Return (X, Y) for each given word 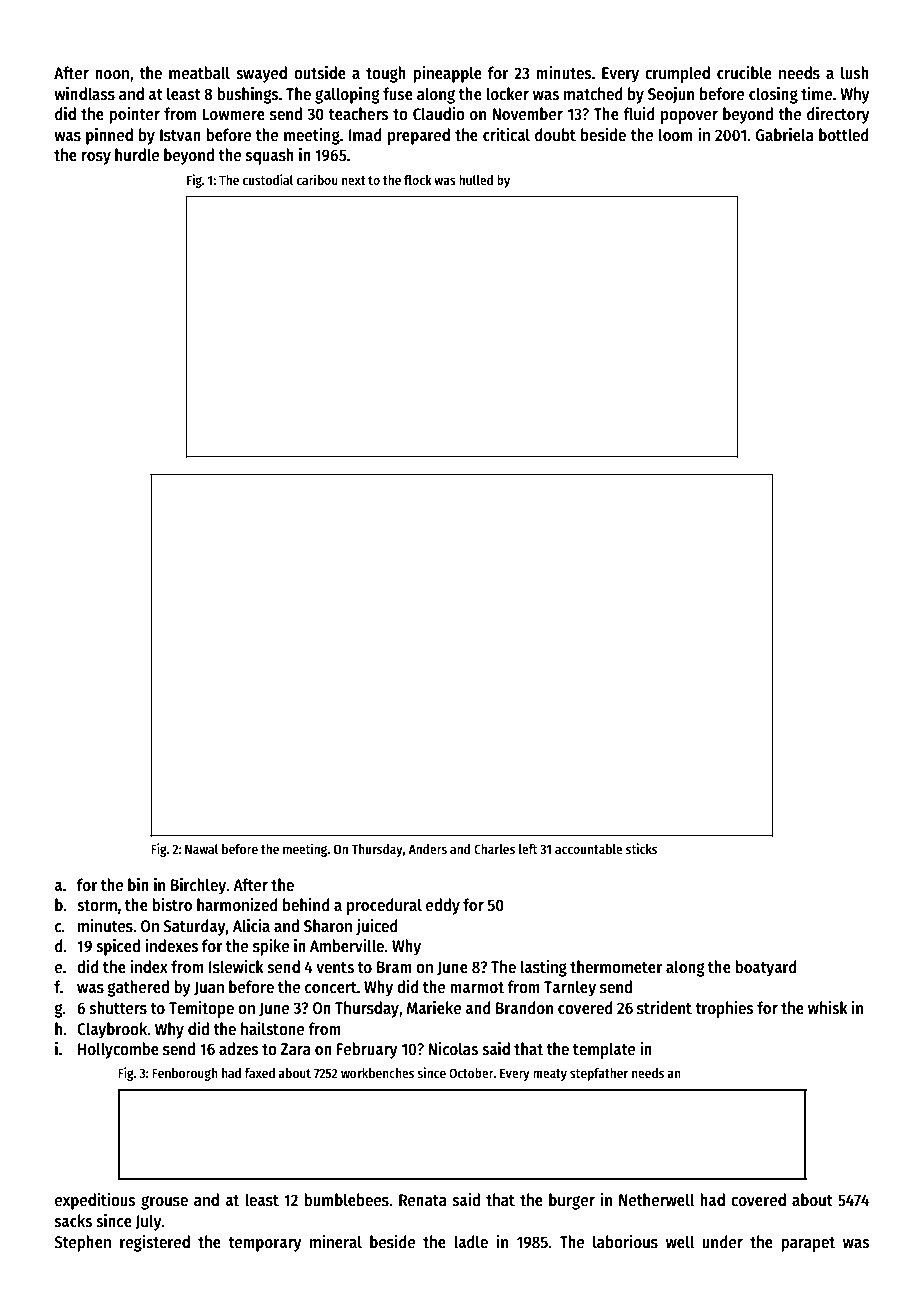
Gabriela (784, 134)
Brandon (524, 1008)
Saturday (194, 927)
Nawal (201, 849)
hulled (476, 180)
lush (855, 73)
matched (593, 94)
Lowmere (233, 114)
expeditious (95, 1201)
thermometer (616, 967)
